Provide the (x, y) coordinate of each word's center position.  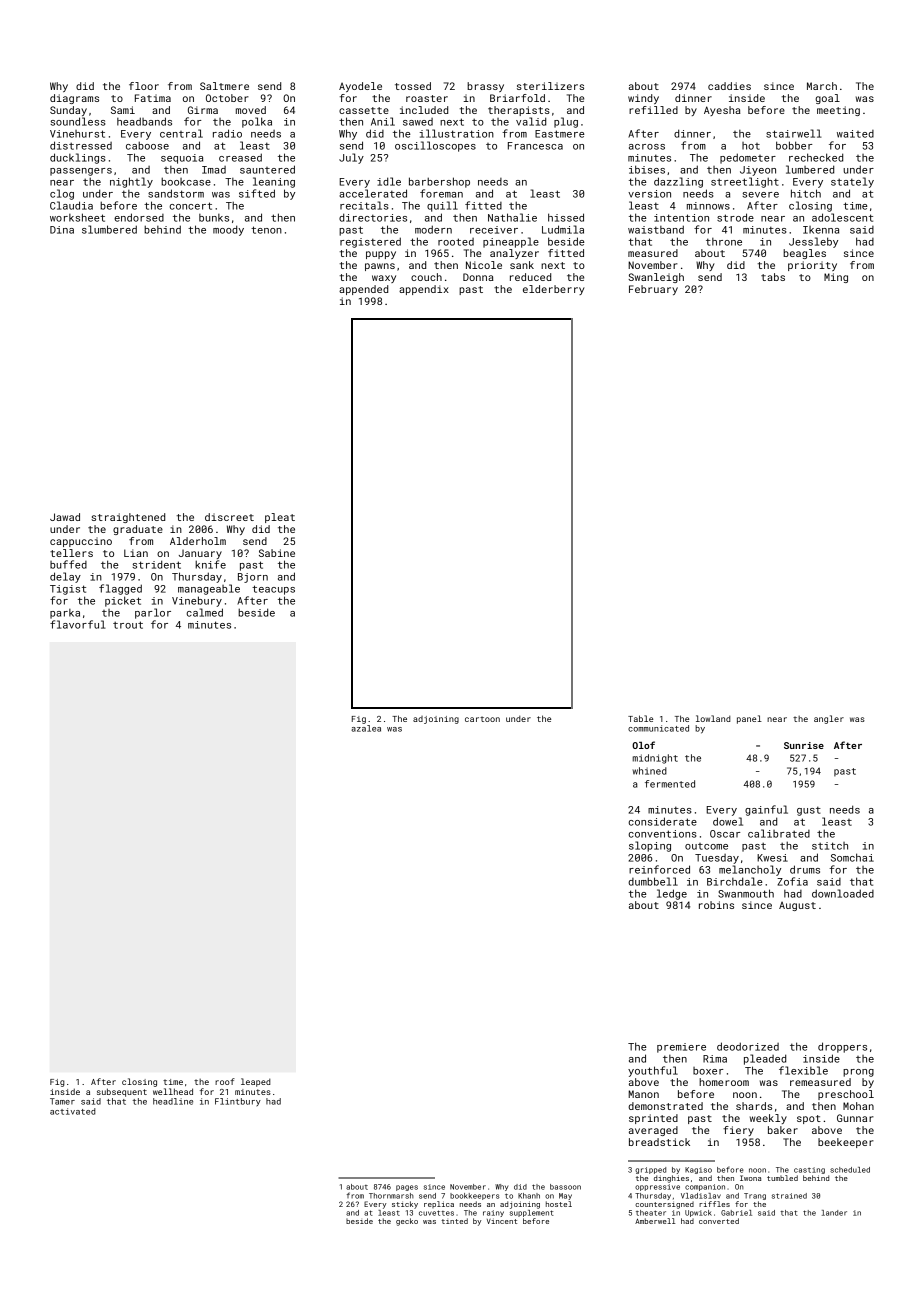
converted (719, 1221)
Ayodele (360, 87)
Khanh (529, 1196)
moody (228, 230)
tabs (773, 277)
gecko (407, 1222)
